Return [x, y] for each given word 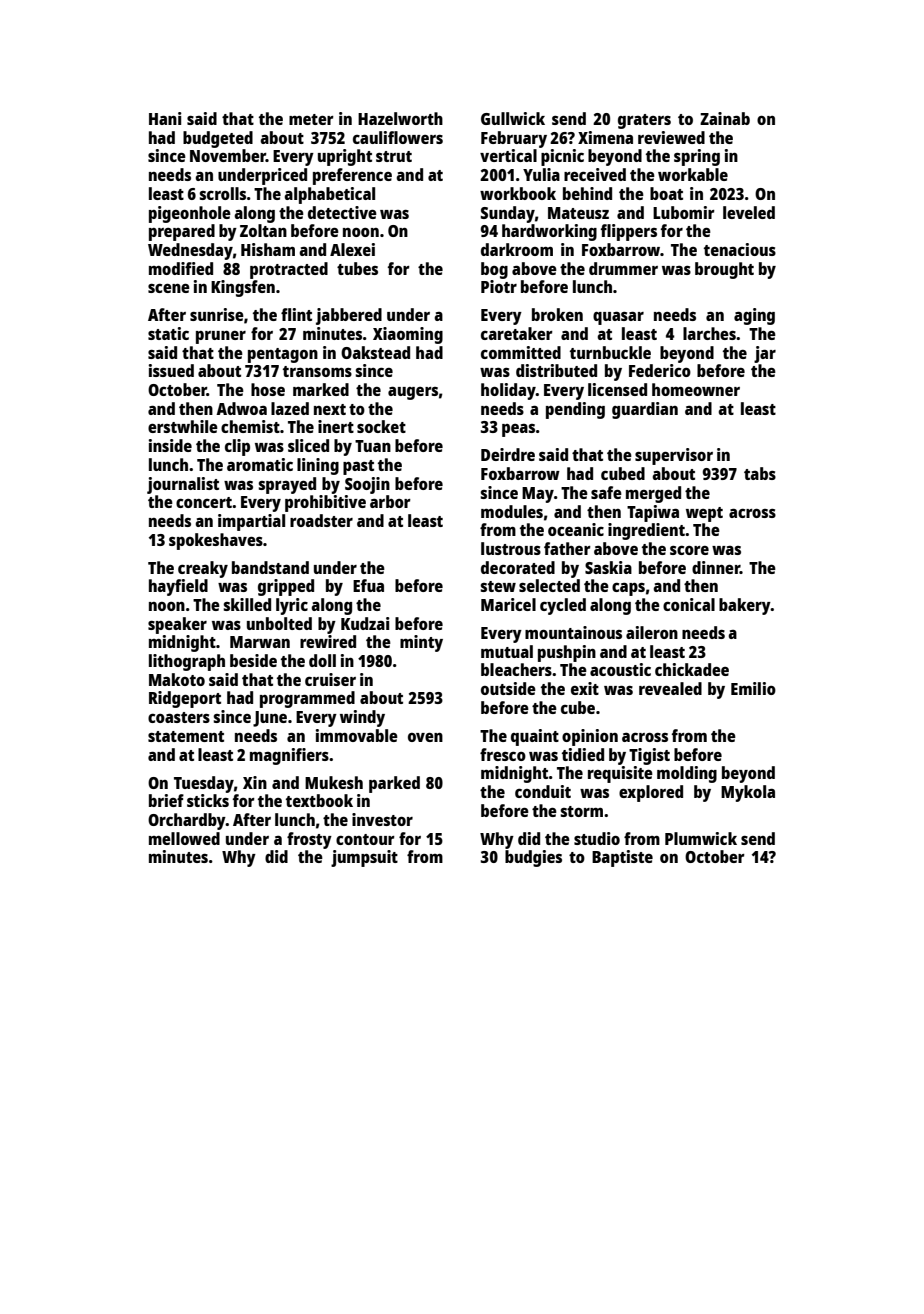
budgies [533, 858]
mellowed [184, 838]
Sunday [508, 214]
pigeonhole [190, 214]
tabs [760, 473]
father [567, 548]
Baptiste [622, 858]
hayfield [178, 587]
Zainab [725, 118]
